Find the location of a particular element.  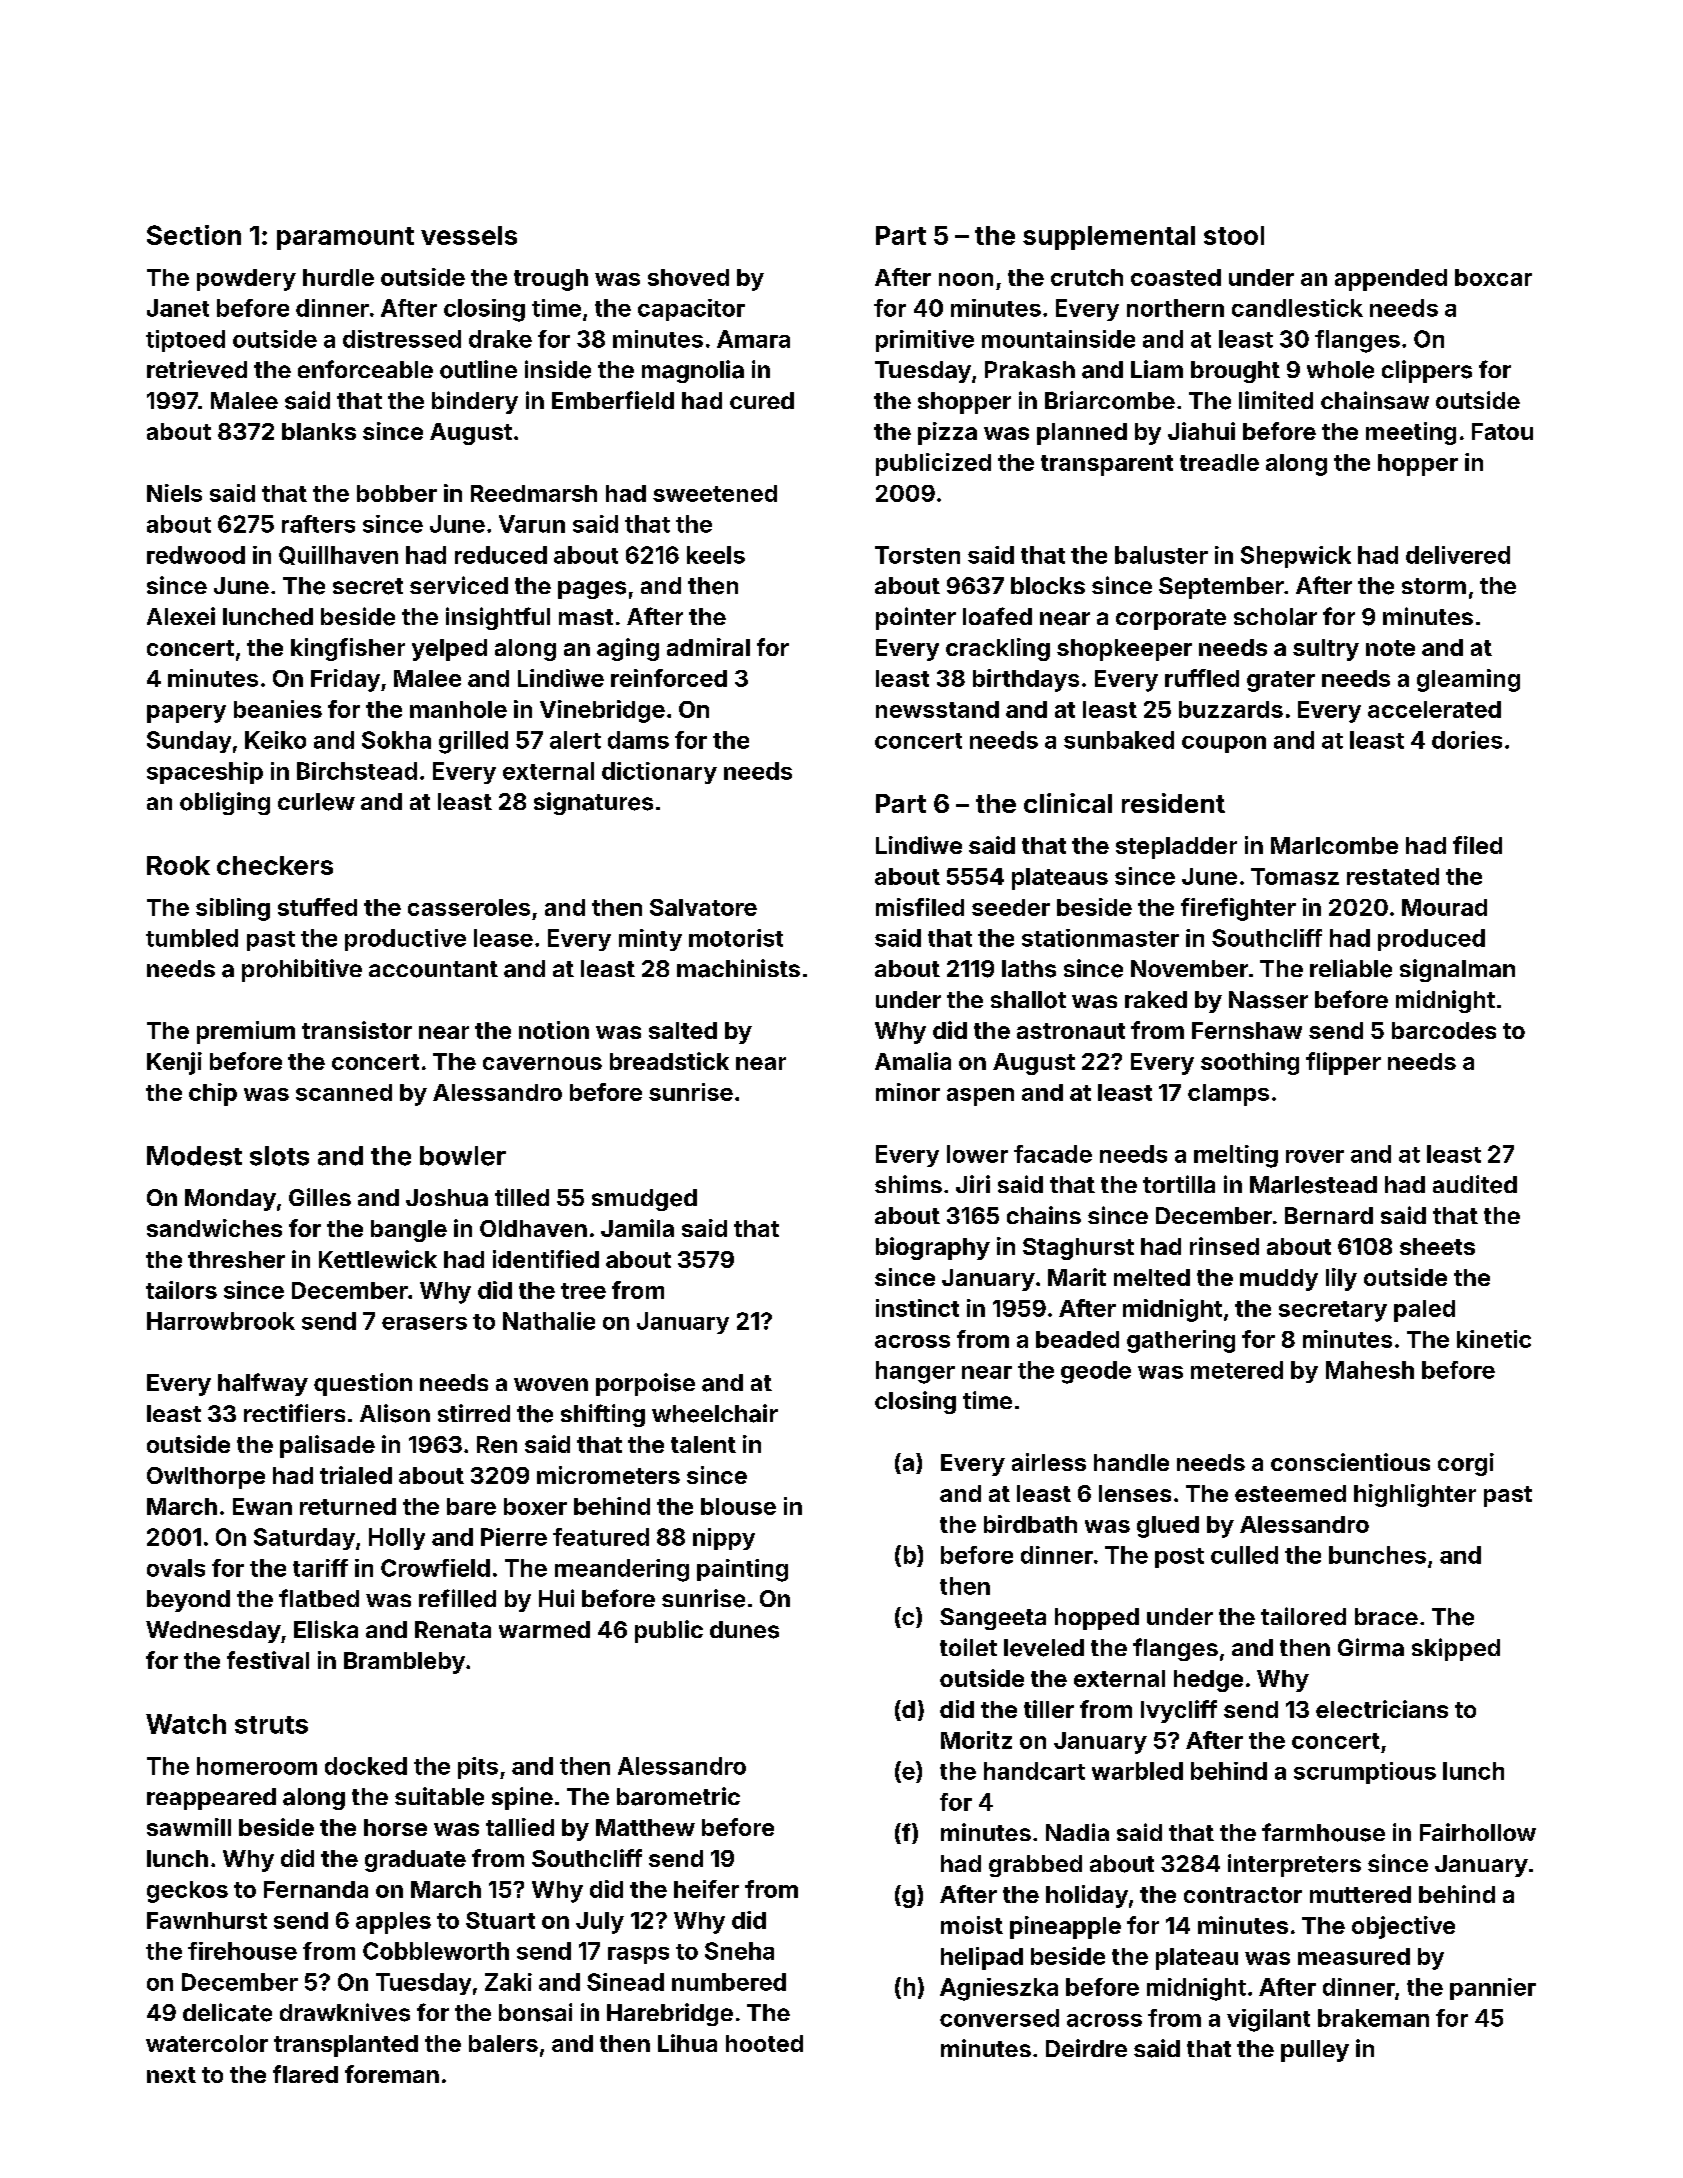

hedge is located at coordinates (1208, 1681).
